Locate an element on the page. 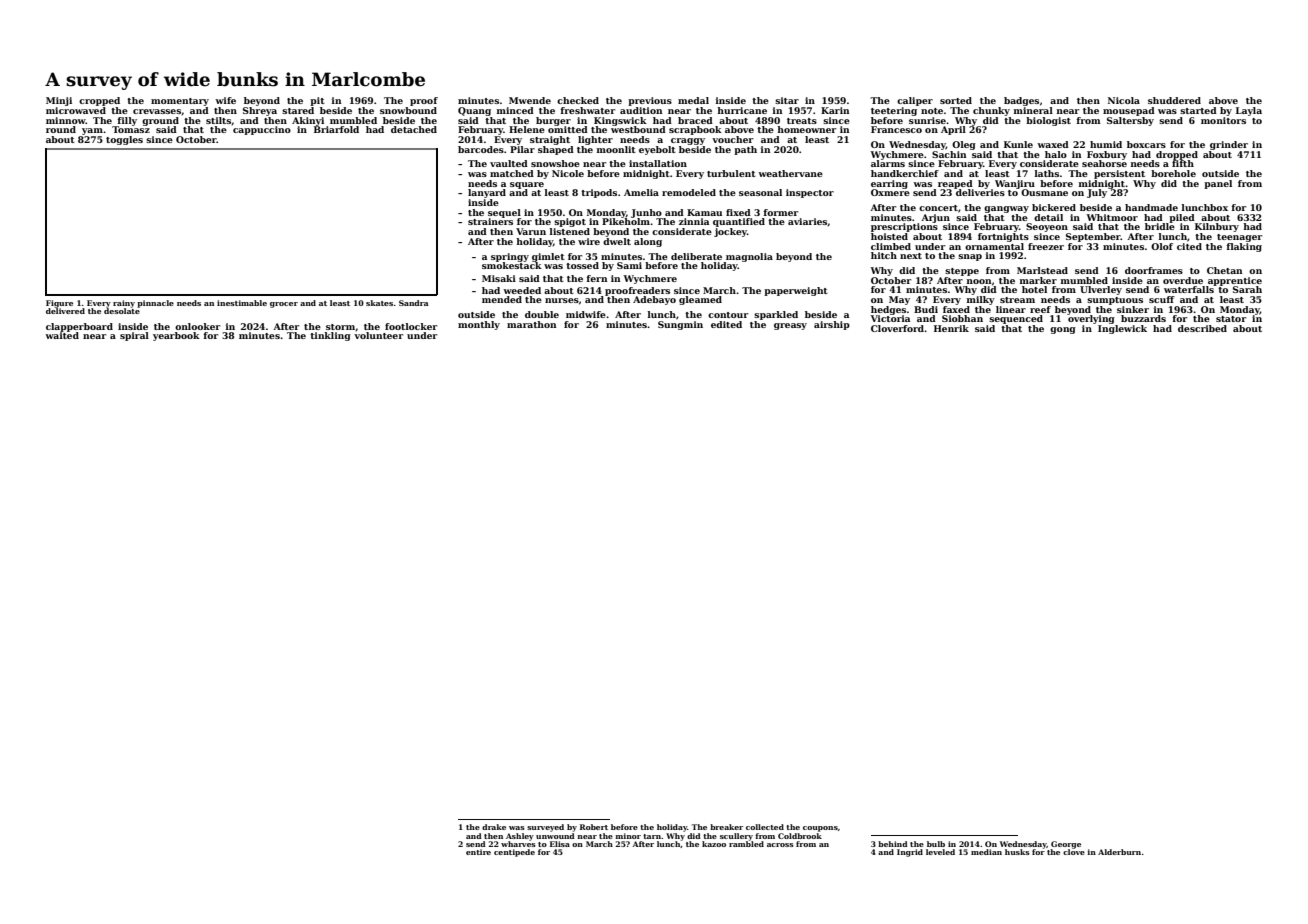  entire is located at coordinates (478, 852).
